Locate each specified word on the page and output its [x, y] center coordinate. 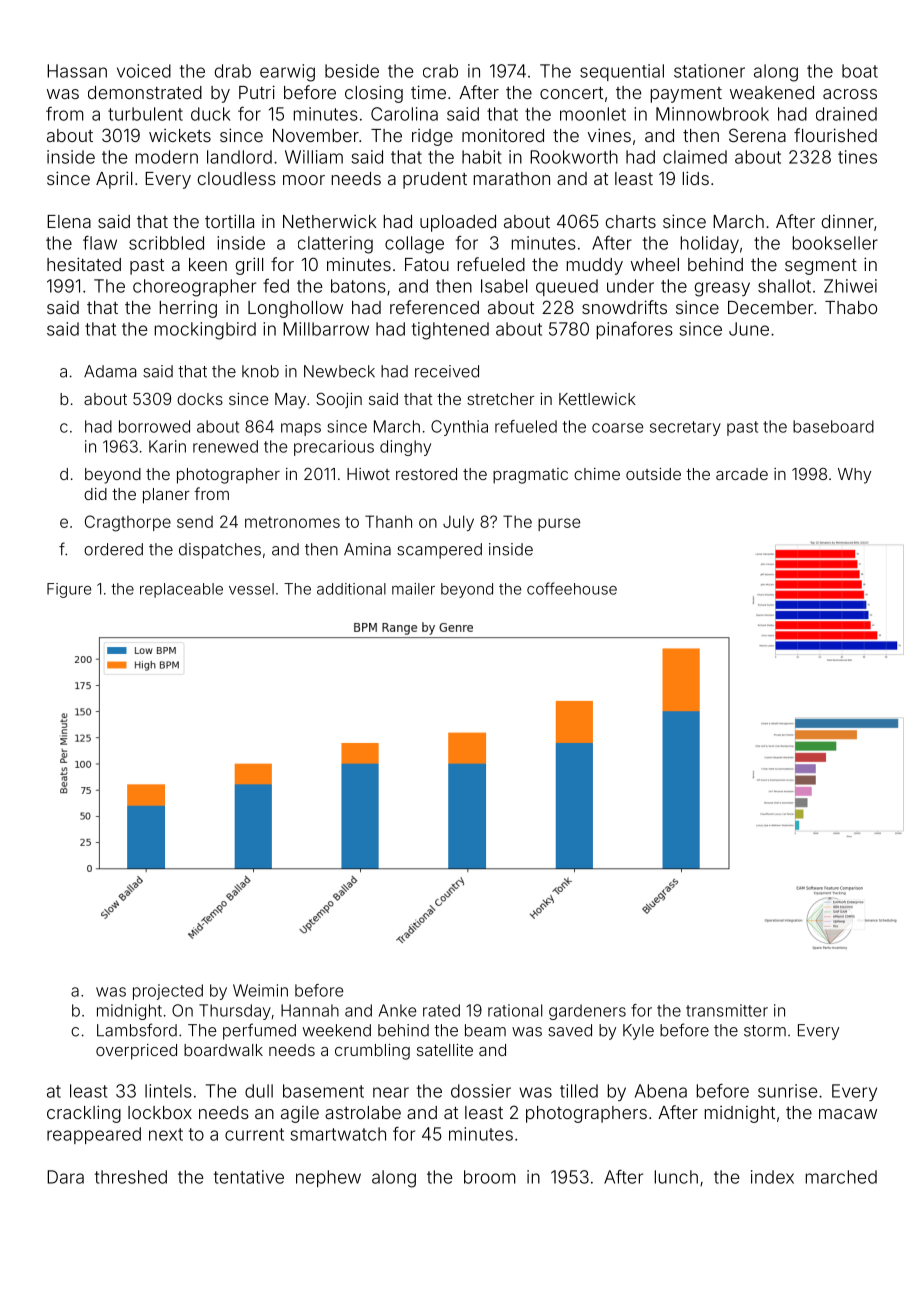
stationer [709, 71]
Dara [65, 1177]
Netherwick [330, 221]
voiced [144, 71]
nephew [328, 1178]
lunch [676, 1177]
